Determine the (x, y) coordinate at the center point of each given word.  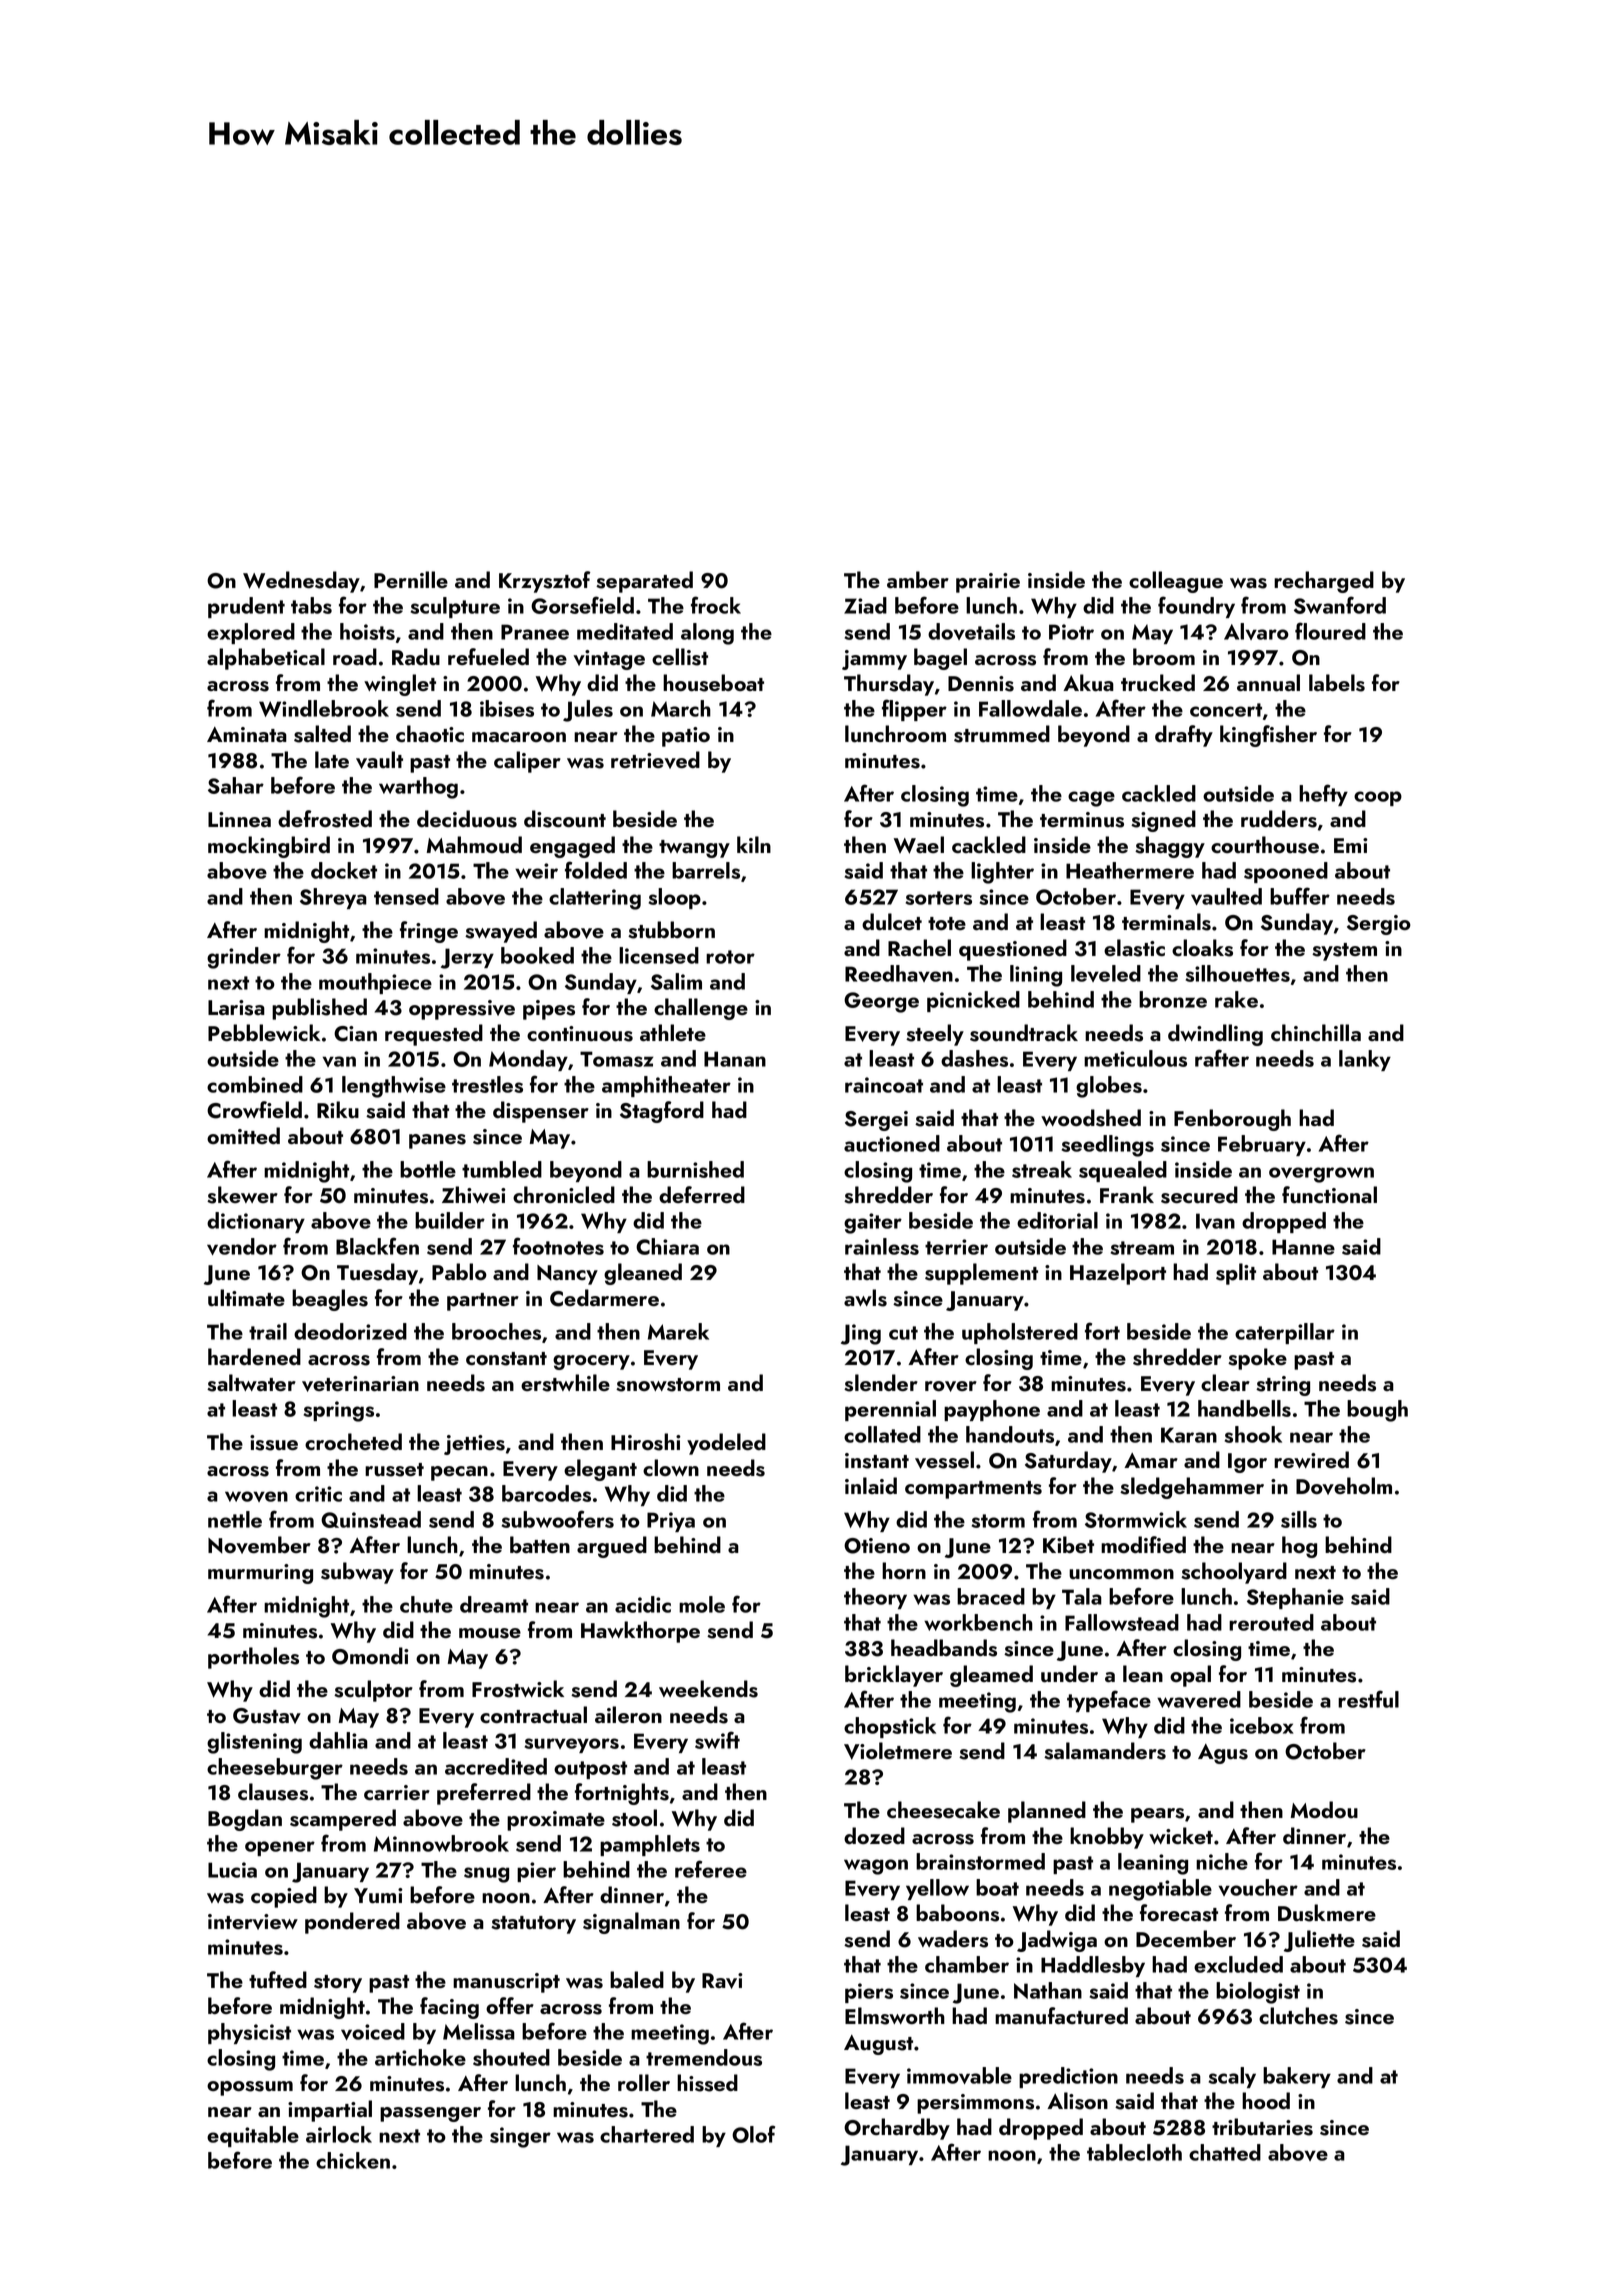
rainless (882, 1246)
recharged (1324, 582)
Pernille (411, 579)
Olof (753, 2134)
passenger (430, 2114)
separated (644, 582)
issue (274, 1443)
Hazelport (1118, 1274)
